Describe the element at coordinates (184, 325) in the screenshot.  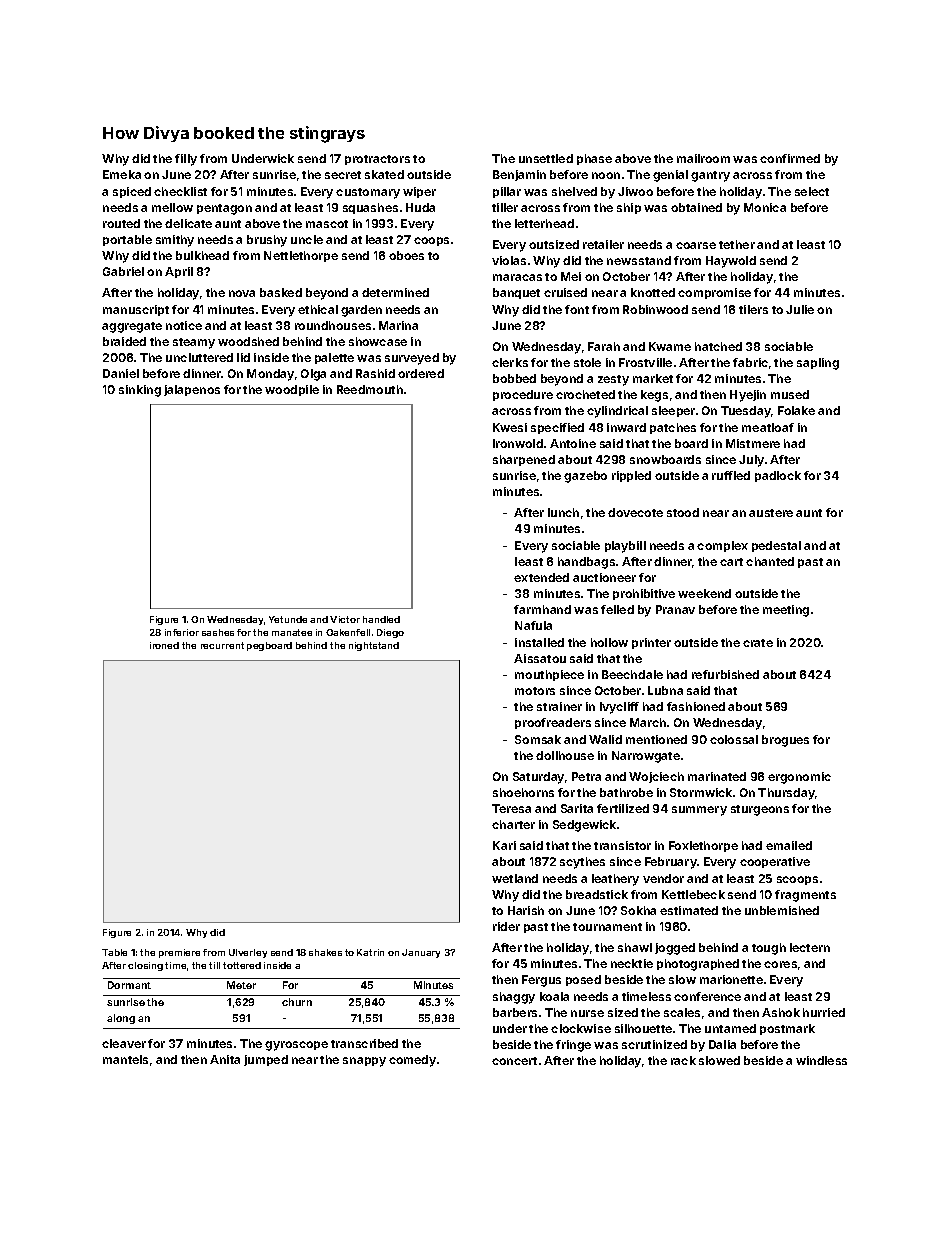
I see `notice` at that location.
